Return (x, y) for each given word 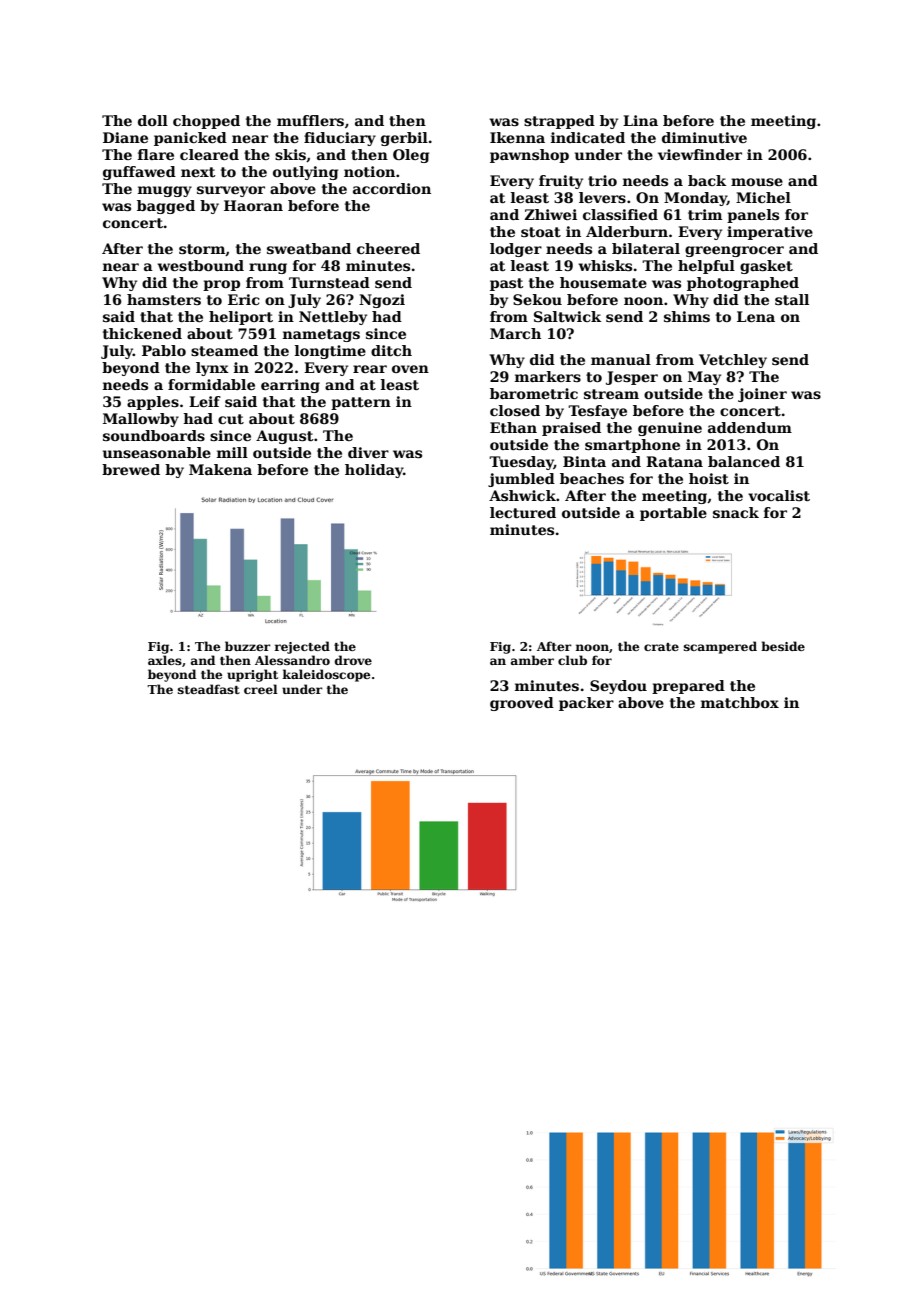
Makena (220, 469)
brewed (131, 469)
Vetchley (733, 361)
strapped (559, 122)
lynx (212, 369)
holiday (374, 471)
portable (673, 514)
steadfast (209, 689)
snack (736, 512)
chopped (206, 122)
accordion (392, 188)
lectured (523, 512)
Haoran (253, 205)
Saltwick (567, 316)
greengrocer (734, 251)
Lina (640, 120)
